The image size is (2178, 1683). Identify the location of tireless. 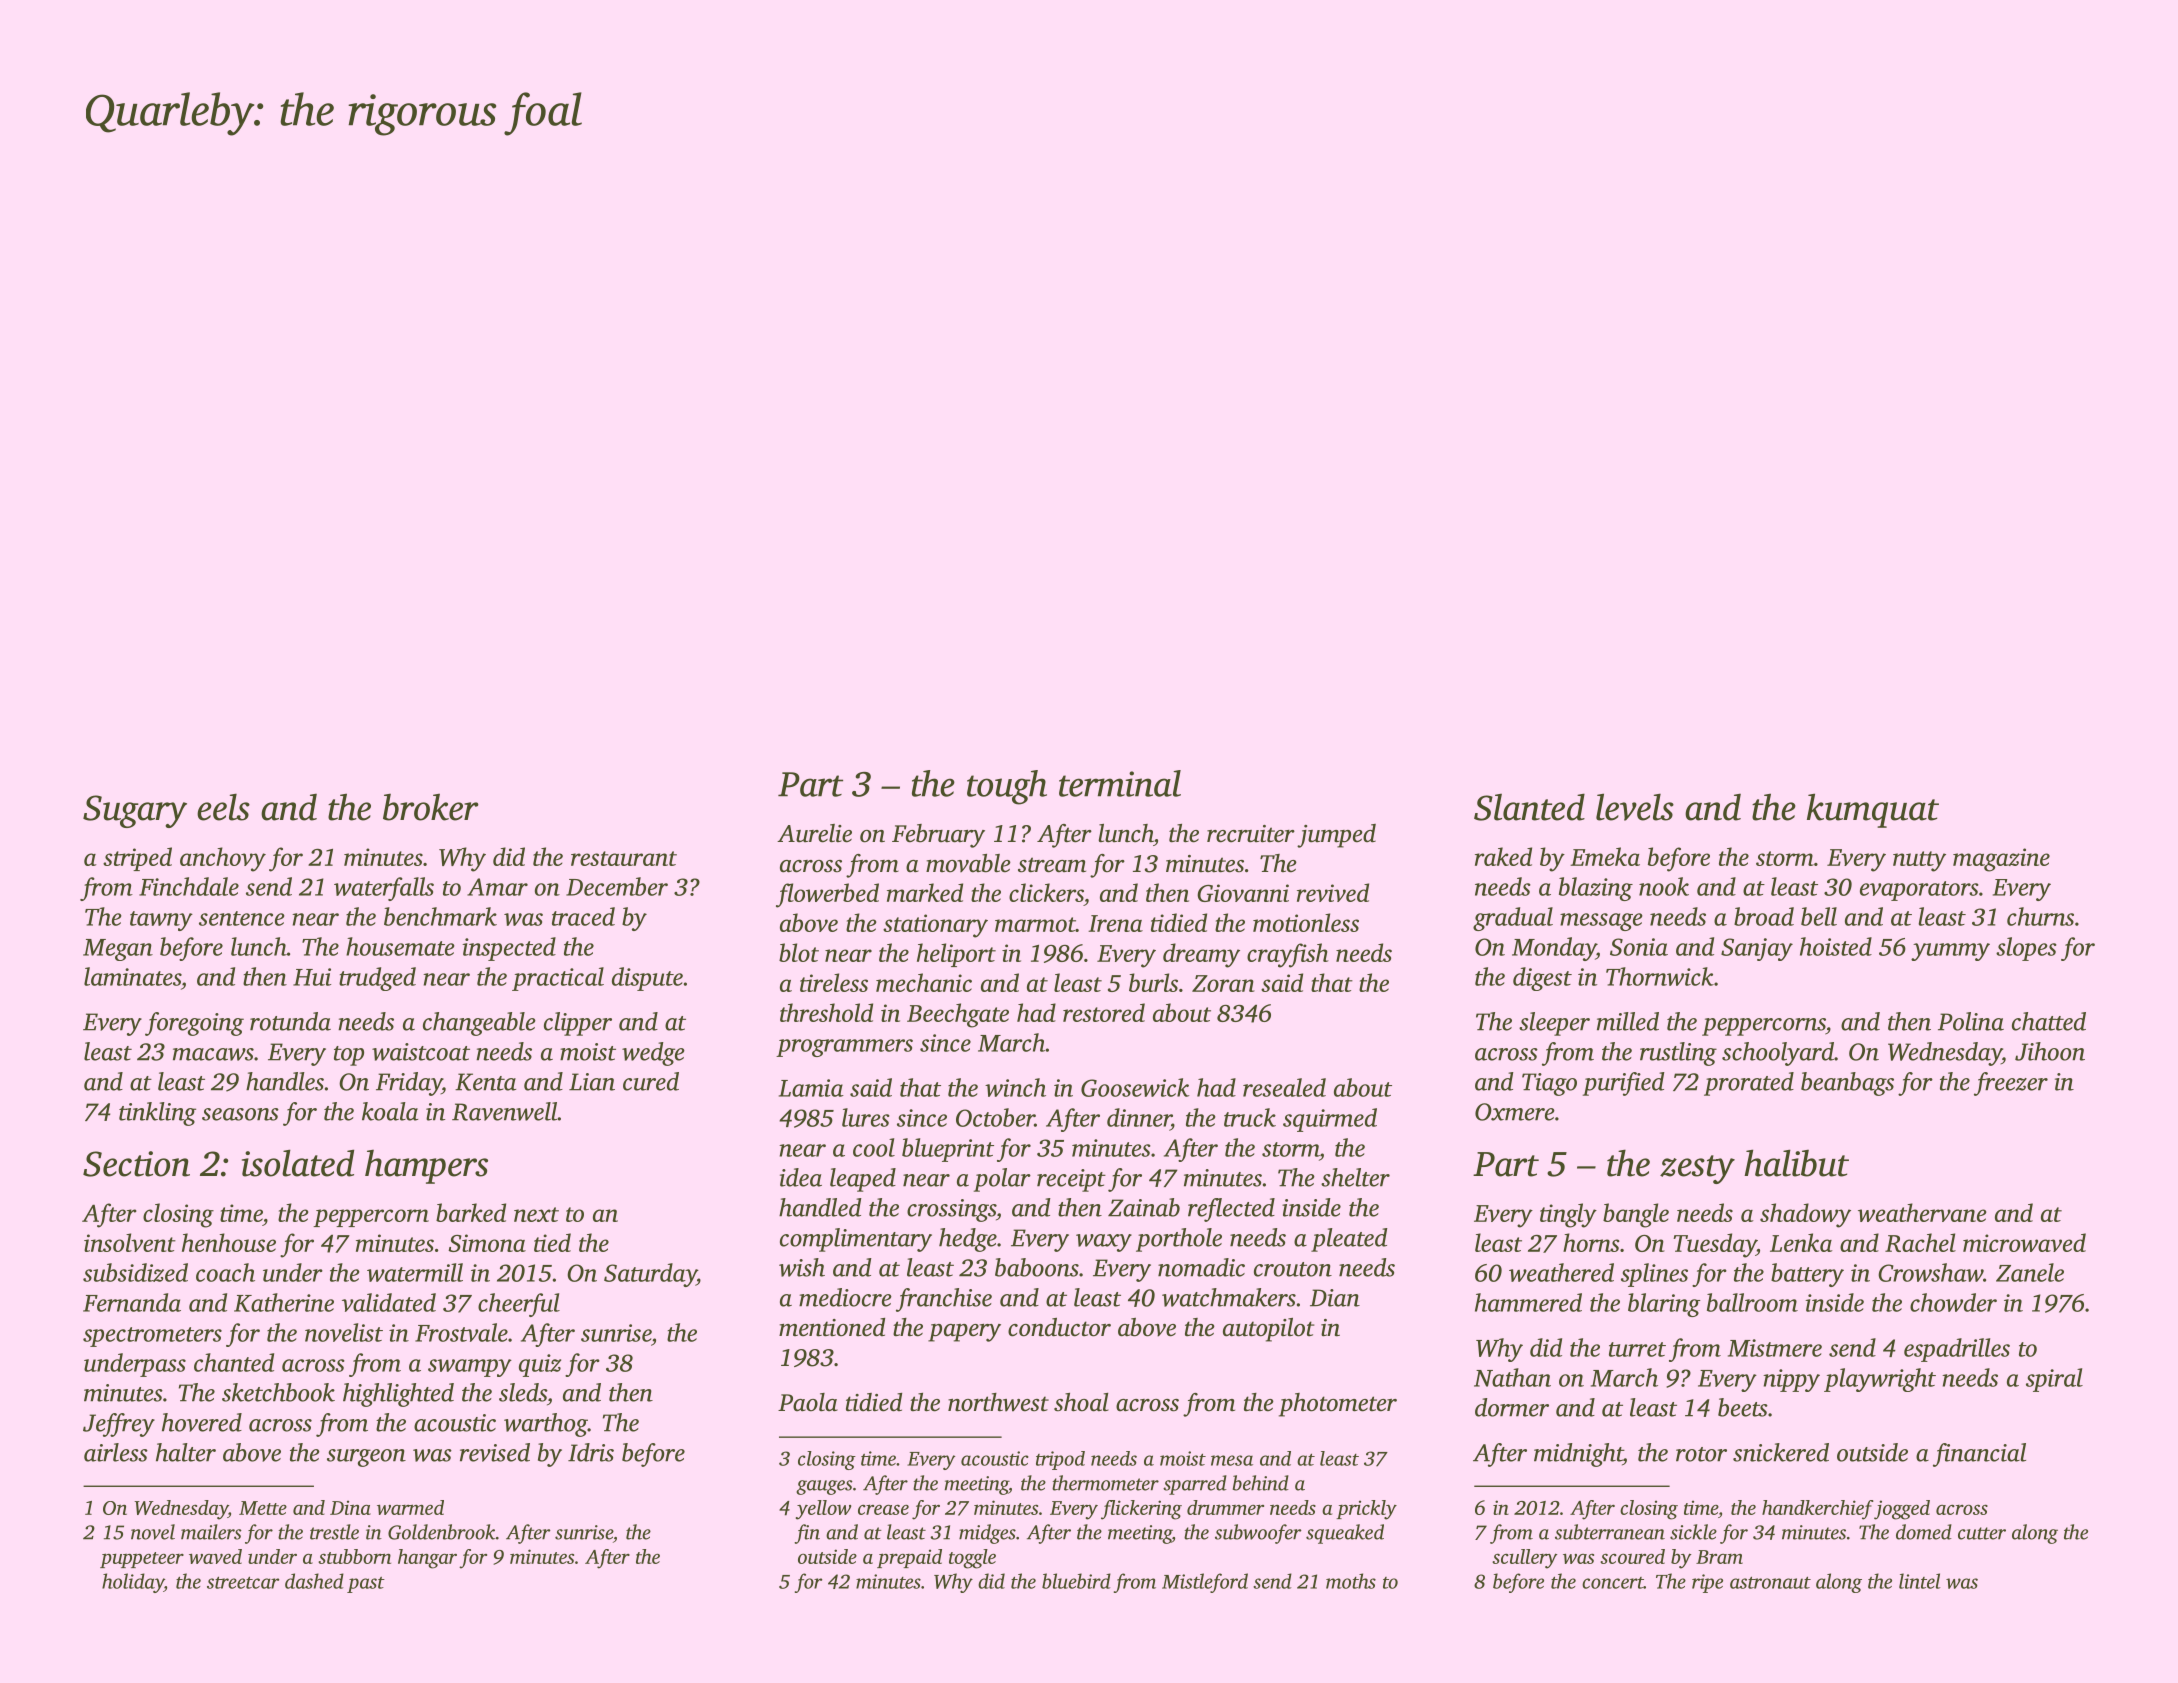
(834, 982).
